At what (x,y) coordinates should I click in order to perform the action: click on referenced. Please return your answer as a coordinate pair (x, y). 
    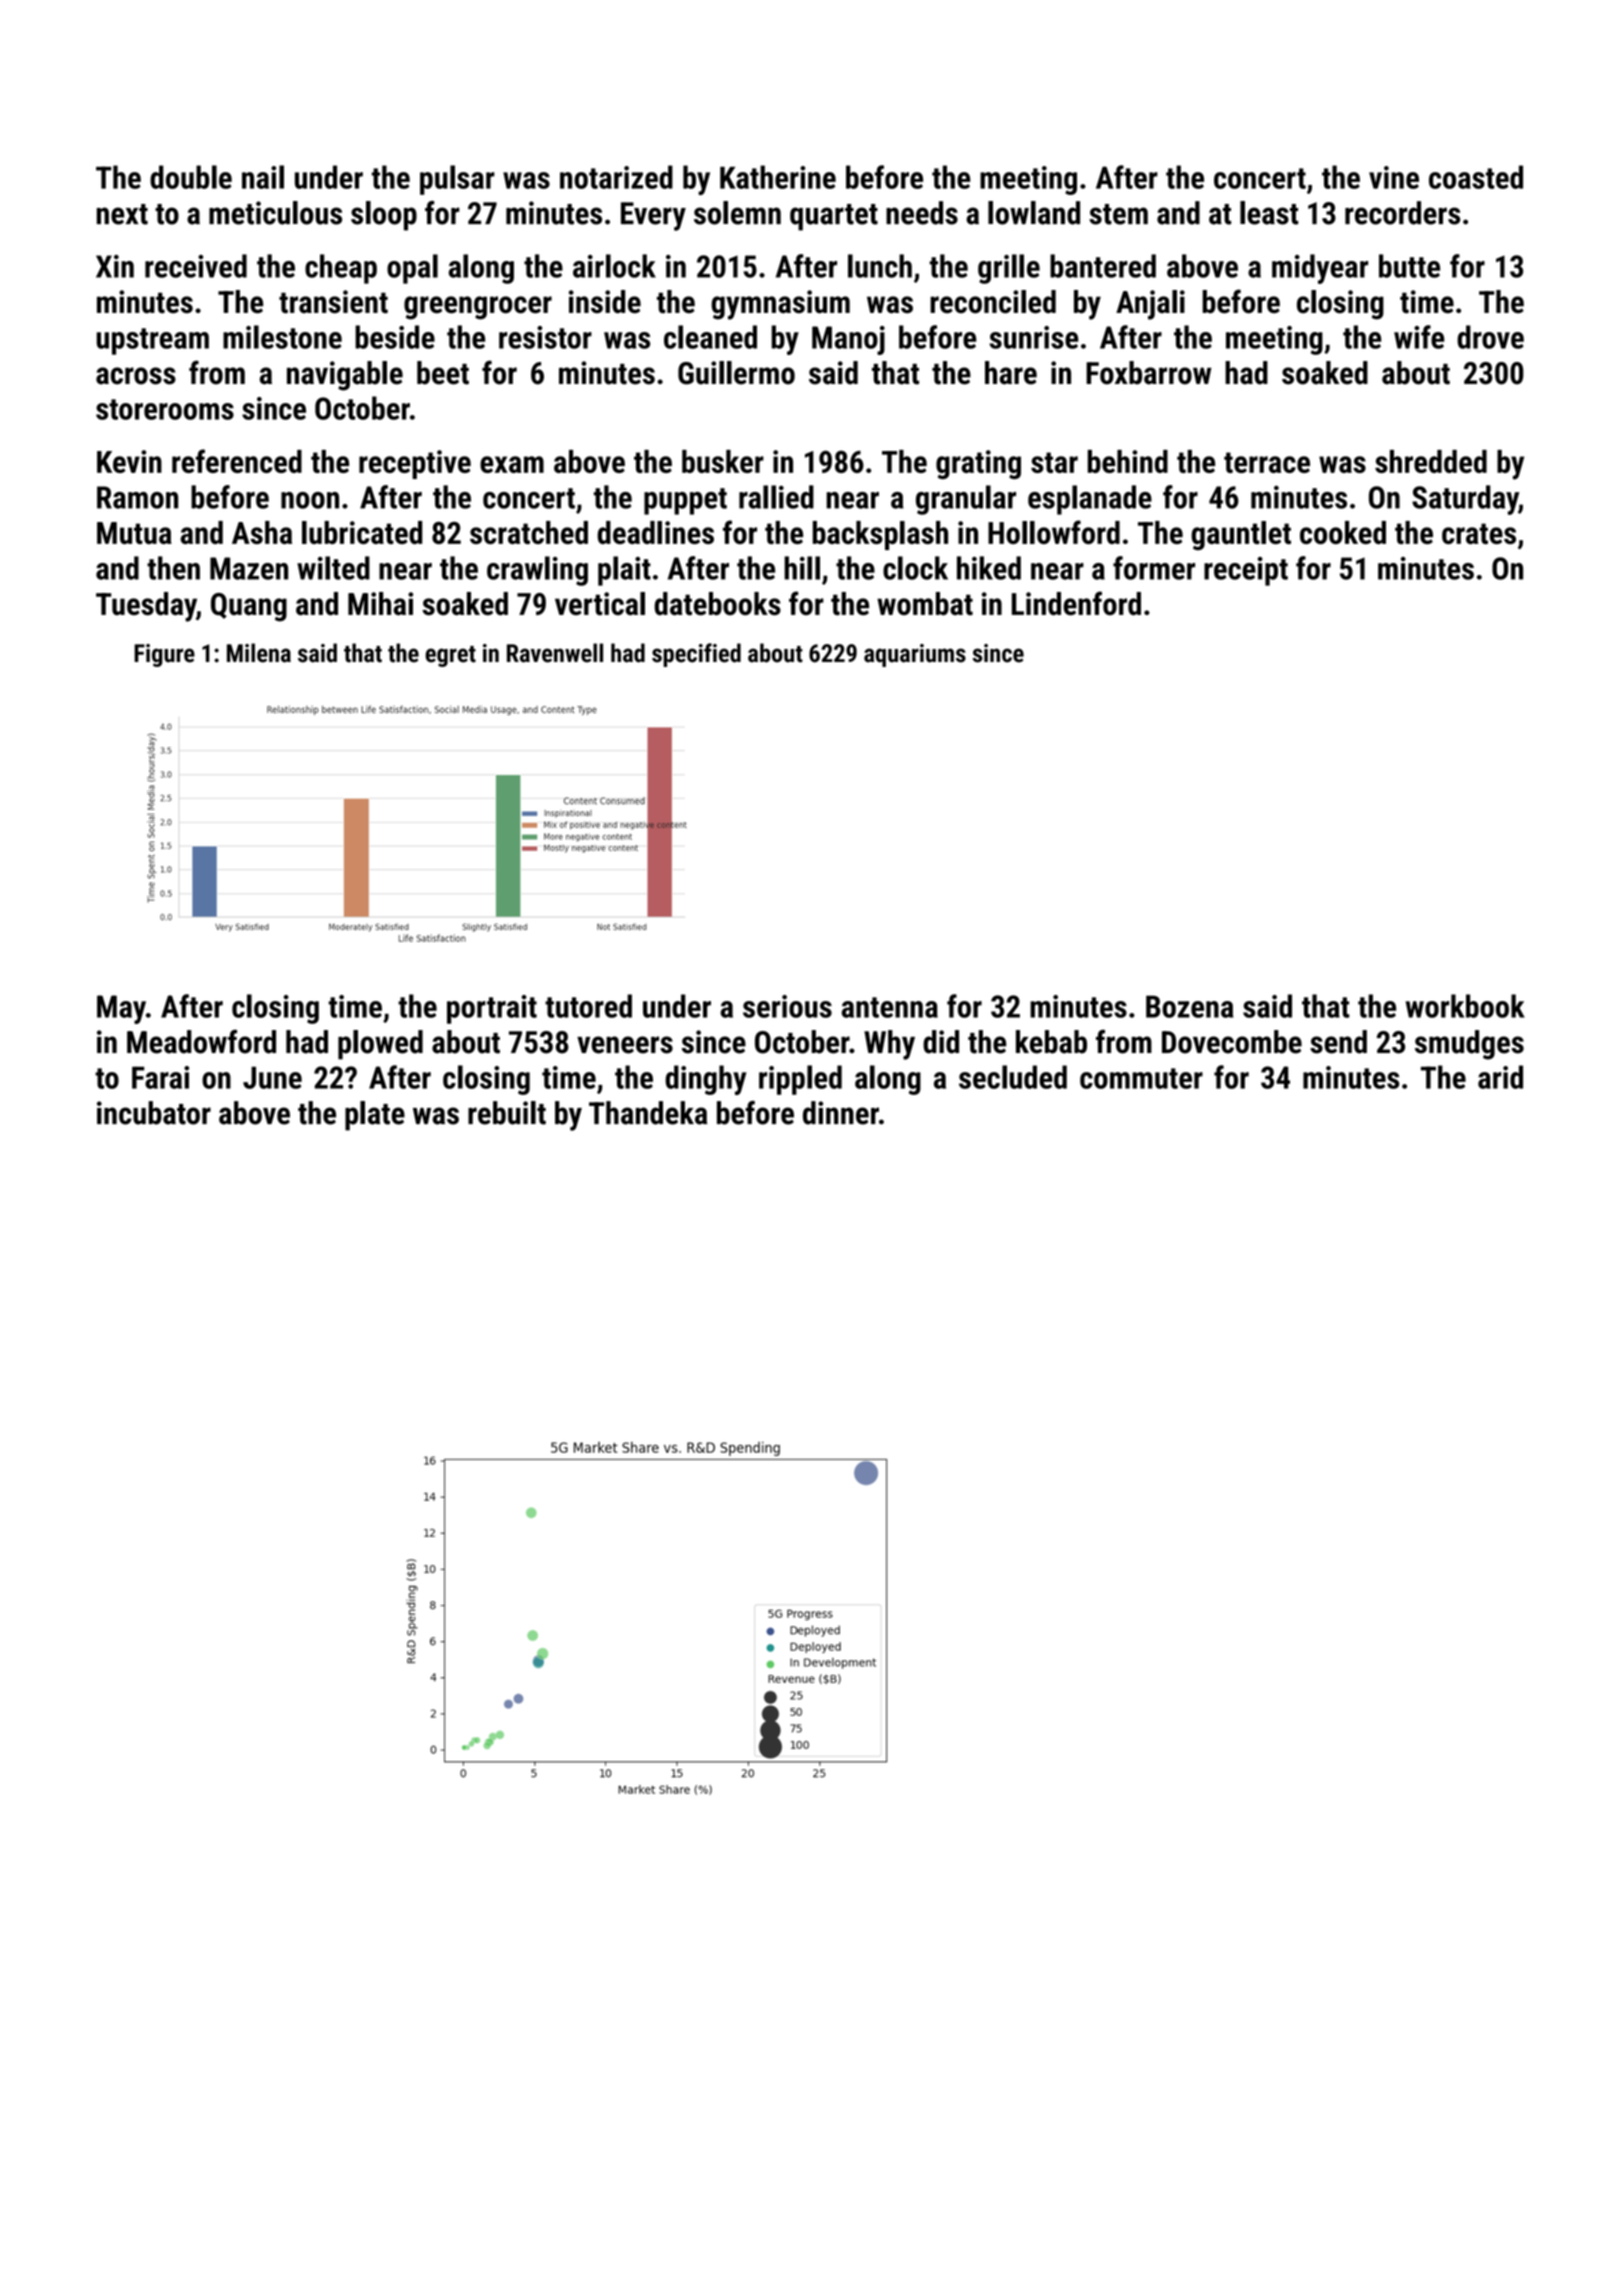
    Looking at the image, I should click on (237, 461).
